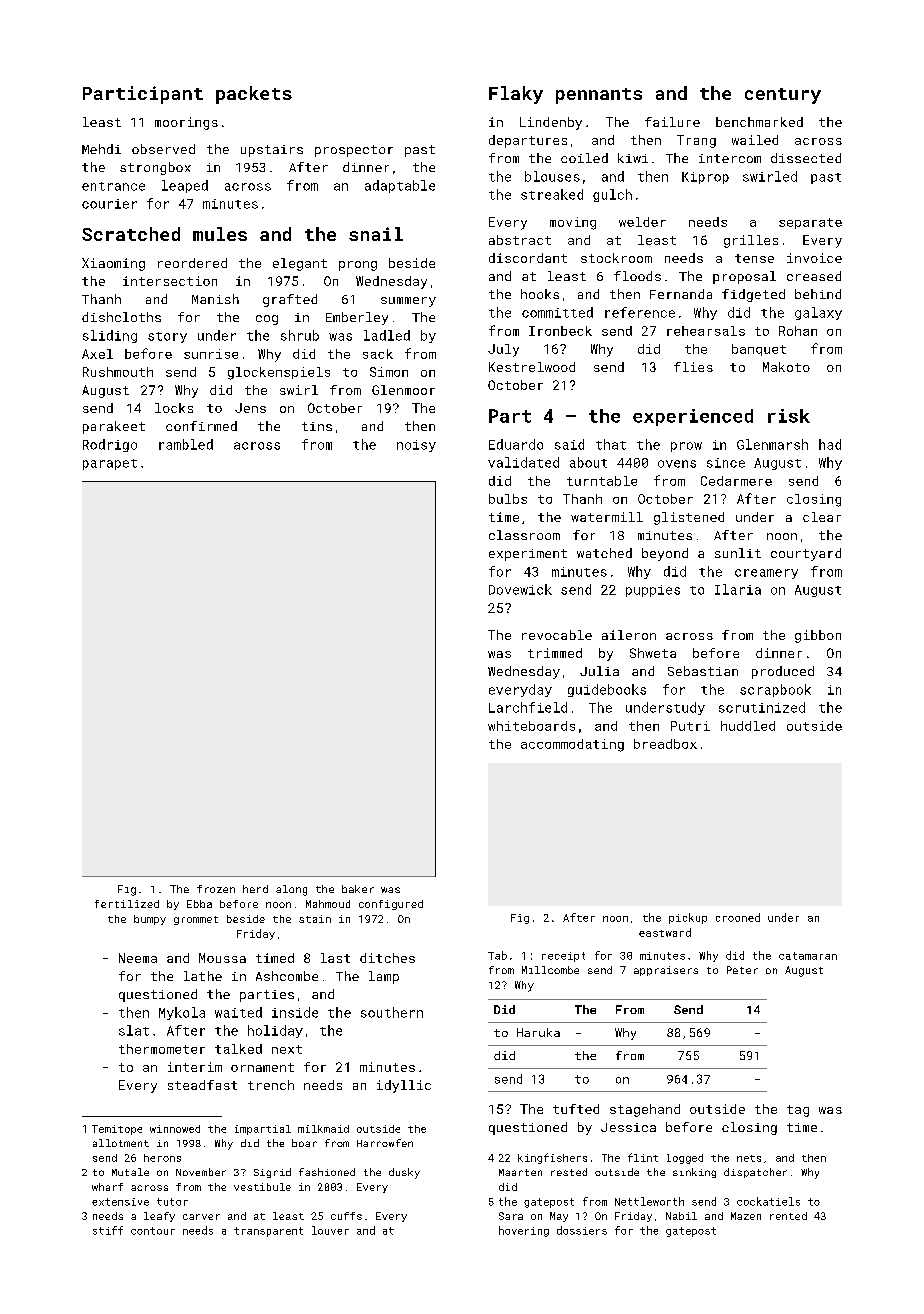 The width and height of the page is (924, 1314). What do you see at coordinates (354, 151) in the page?
I see `prospector` at bounding box center [354, 151].
